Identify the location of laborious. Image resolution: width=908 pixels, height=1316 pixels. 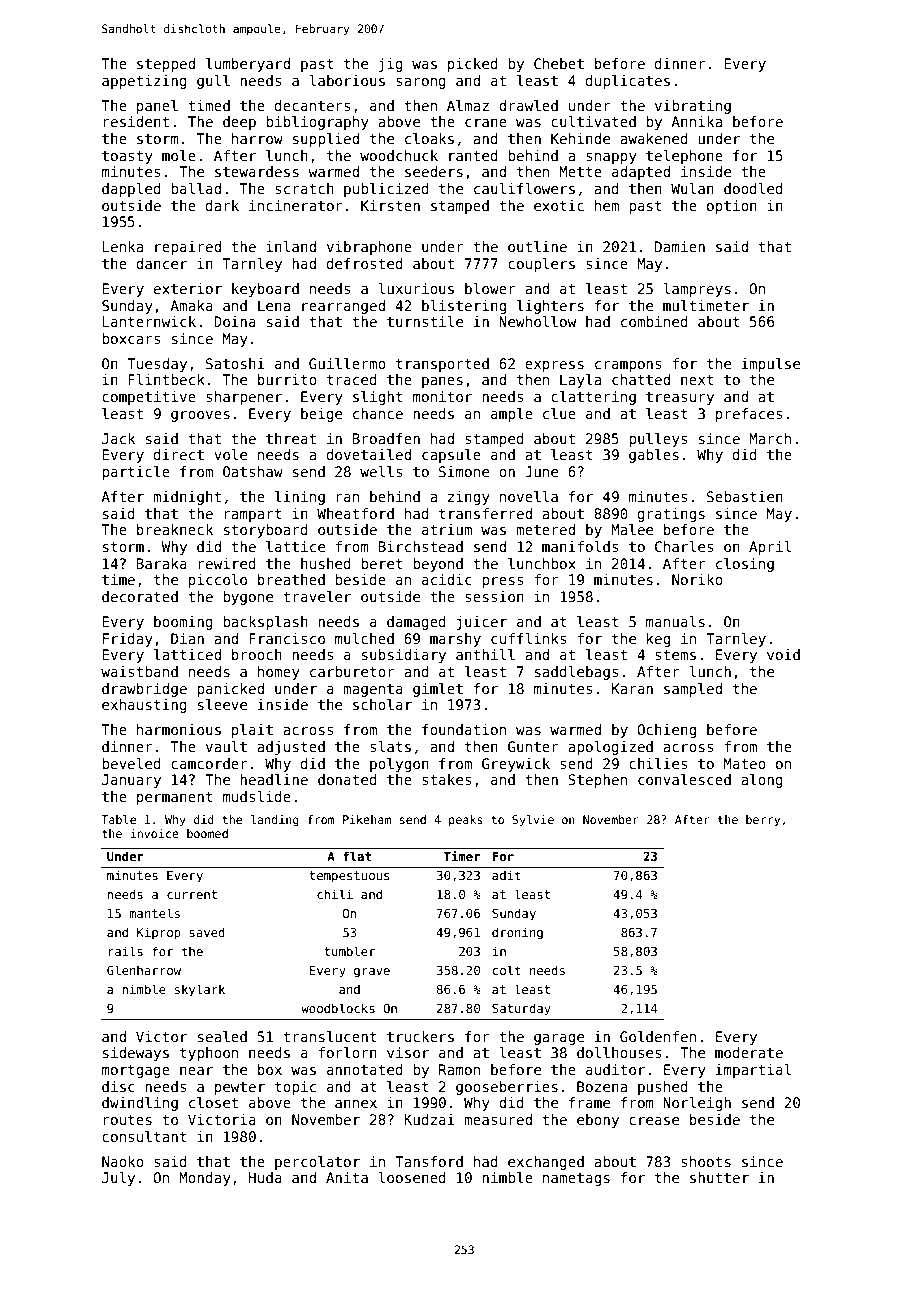
(347, 80).
